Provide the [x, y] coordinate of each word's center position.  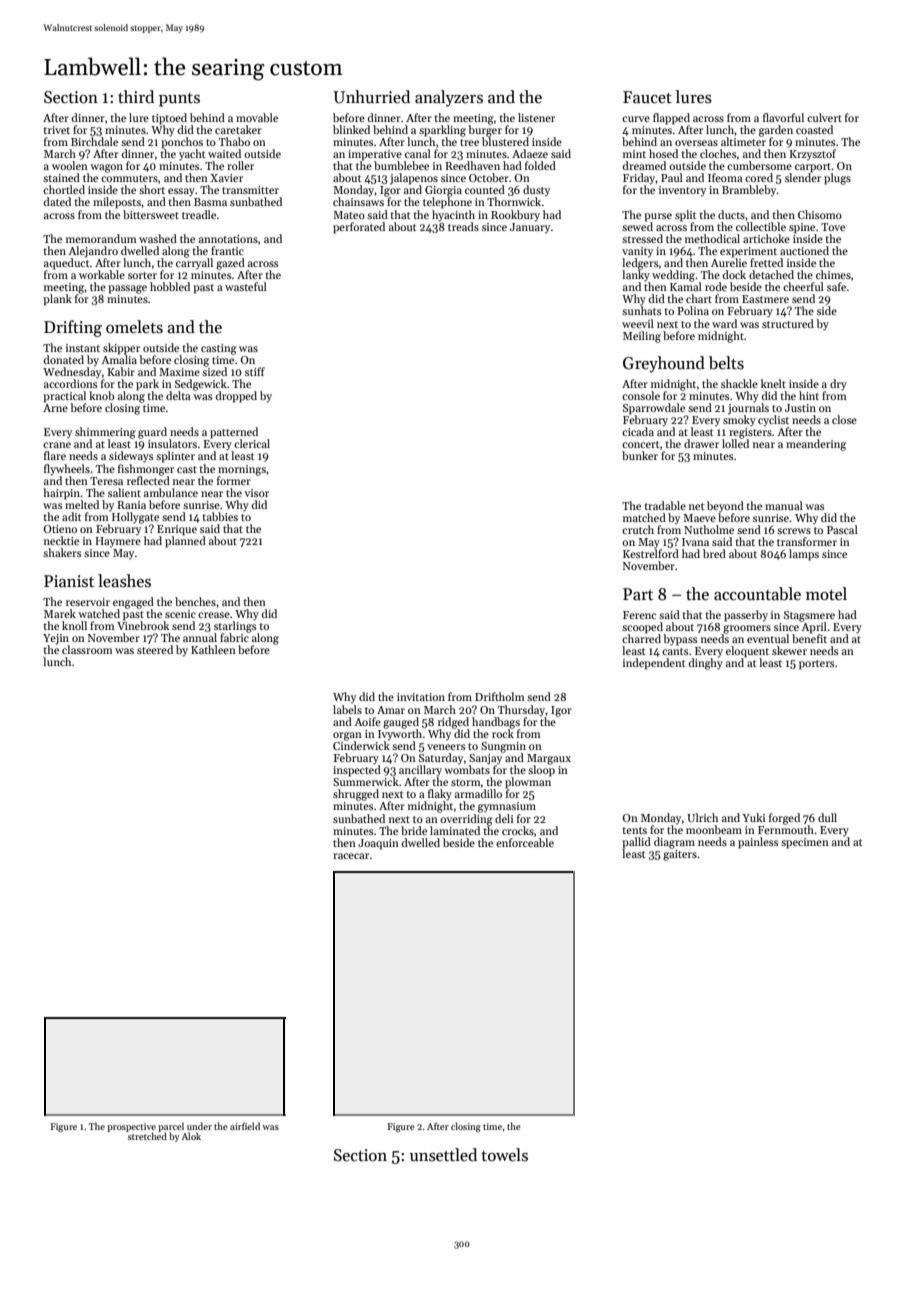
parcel [171, 1127]
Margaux [549, 759]
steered [155, 649]
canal [418, 153]
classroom [87, 649]
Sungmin [503, 747]
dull [827, 817]
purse [658, 217]
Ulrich [702, 817]
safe [836, 286]
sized [214, 371]
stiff [255, 371]
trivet [56, 130]
